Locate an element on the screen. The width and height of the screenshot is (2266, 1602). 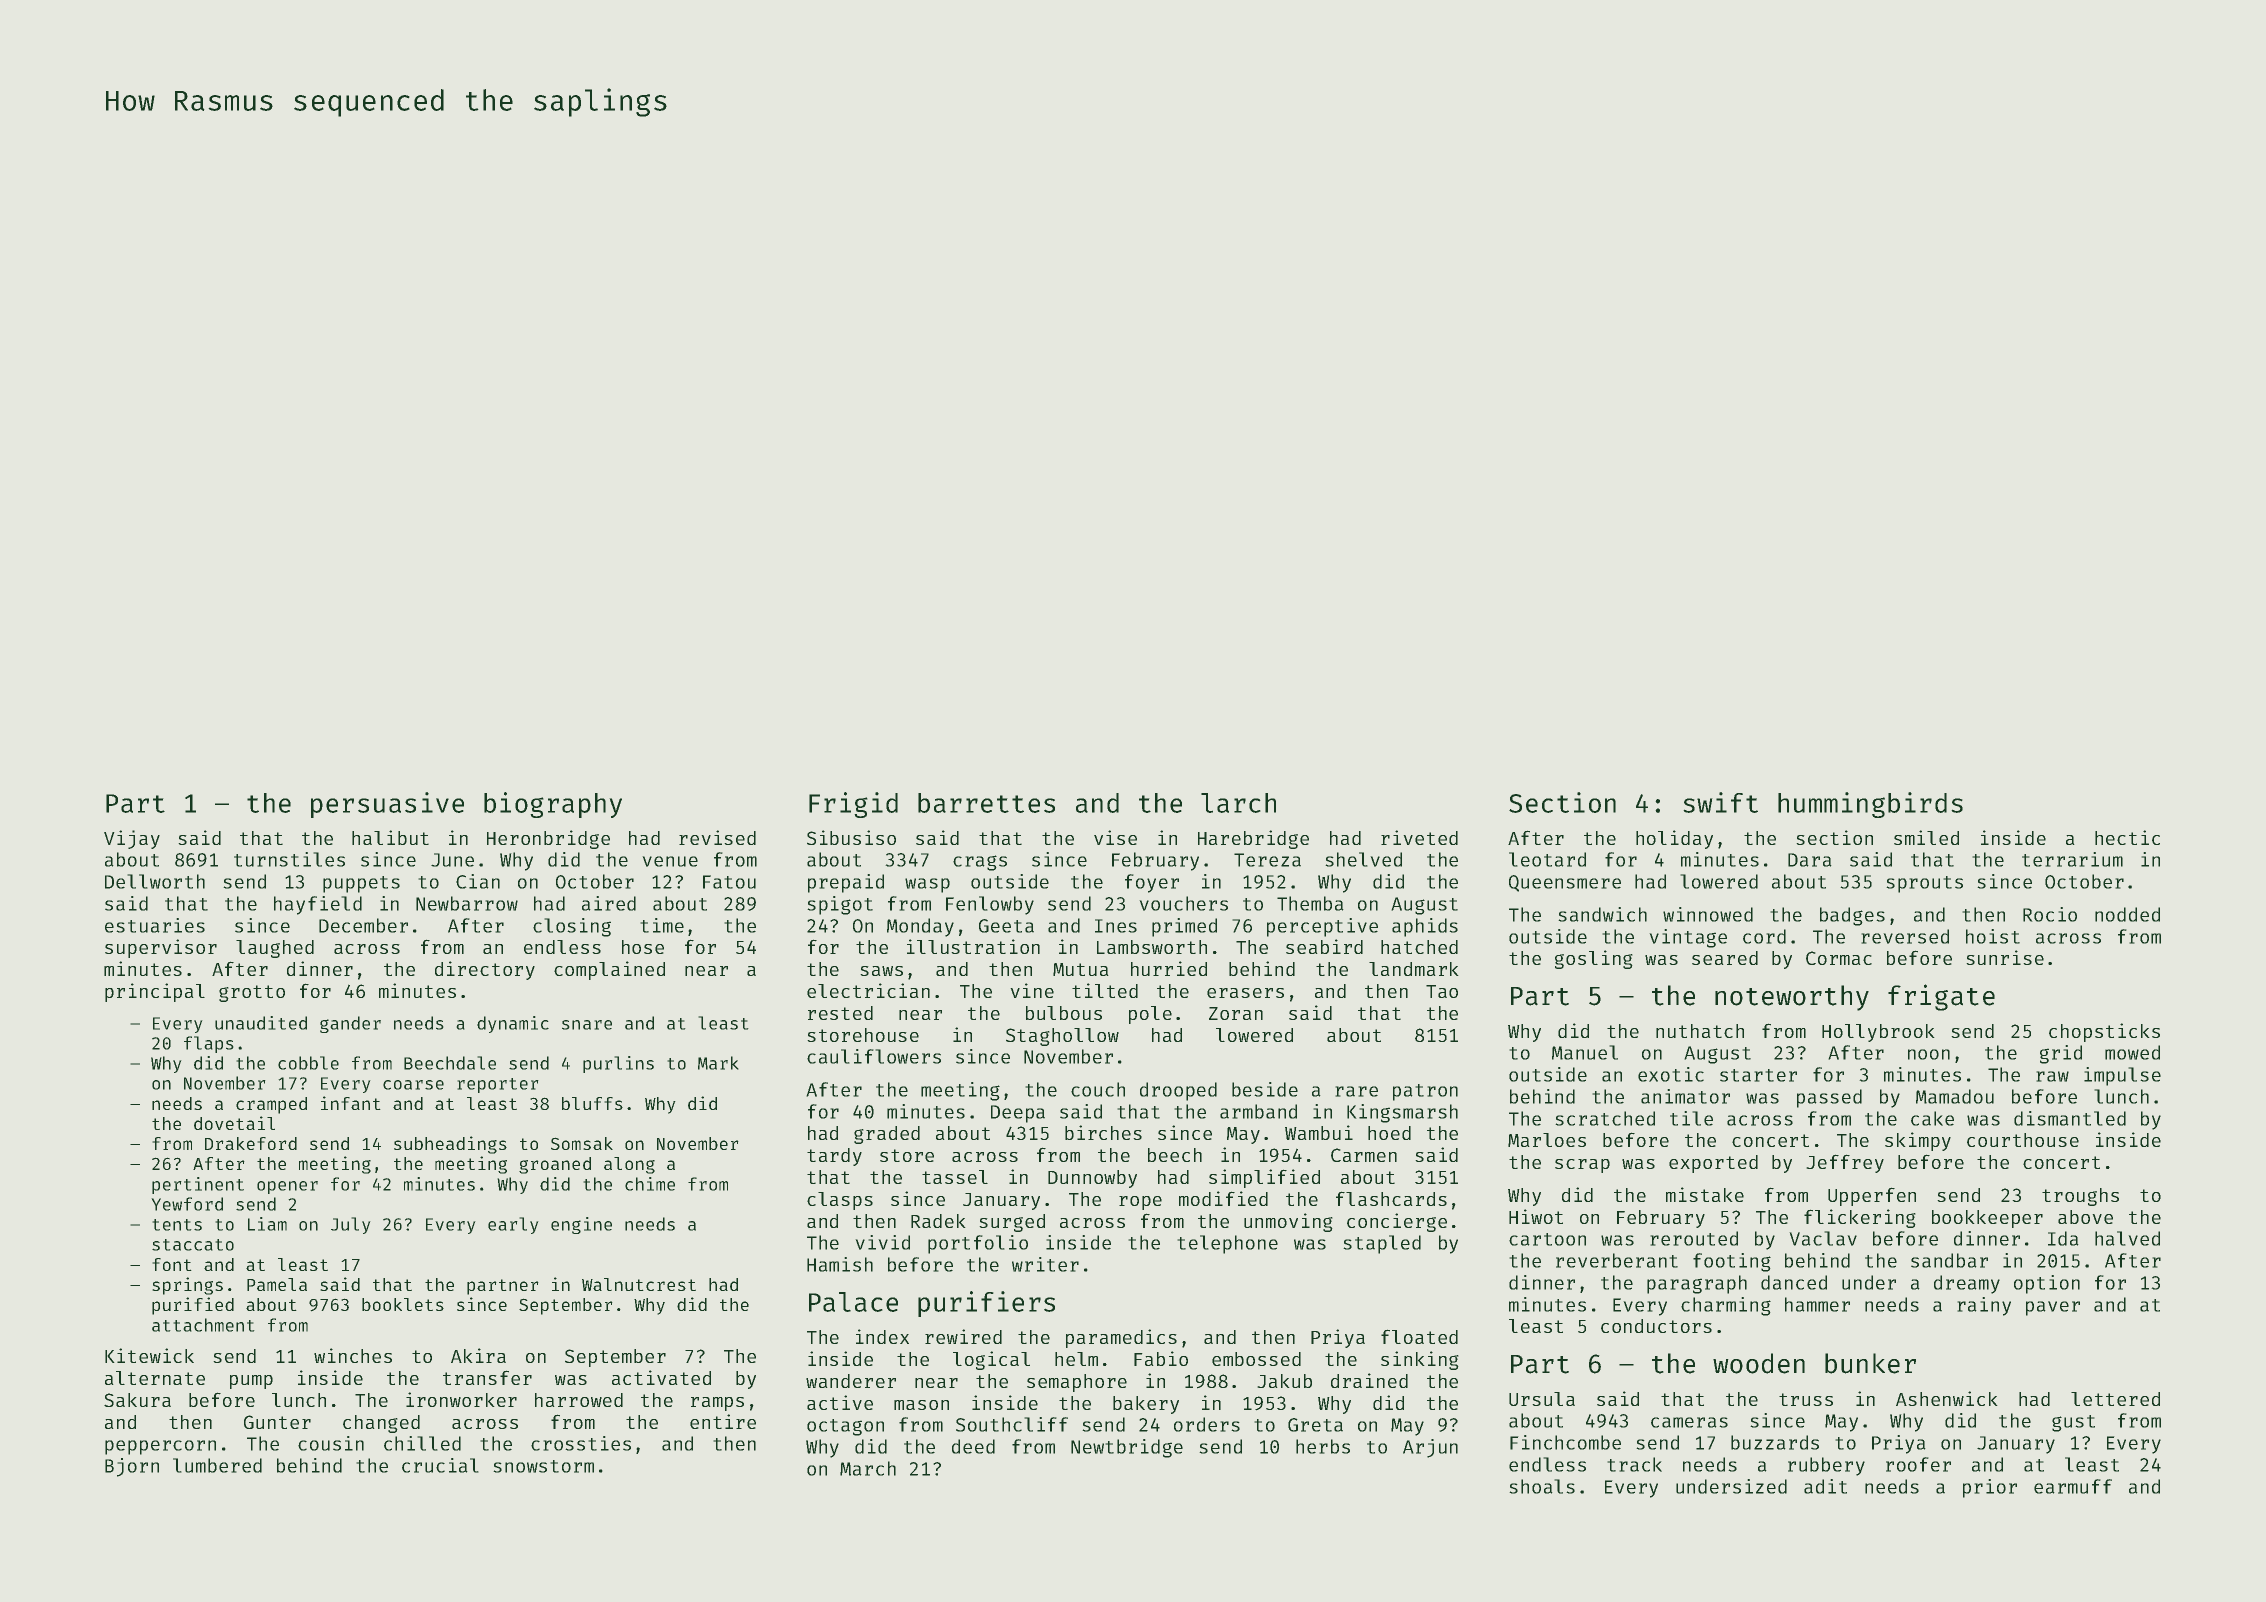
dynamic is located at coordinates (513, 1024).
